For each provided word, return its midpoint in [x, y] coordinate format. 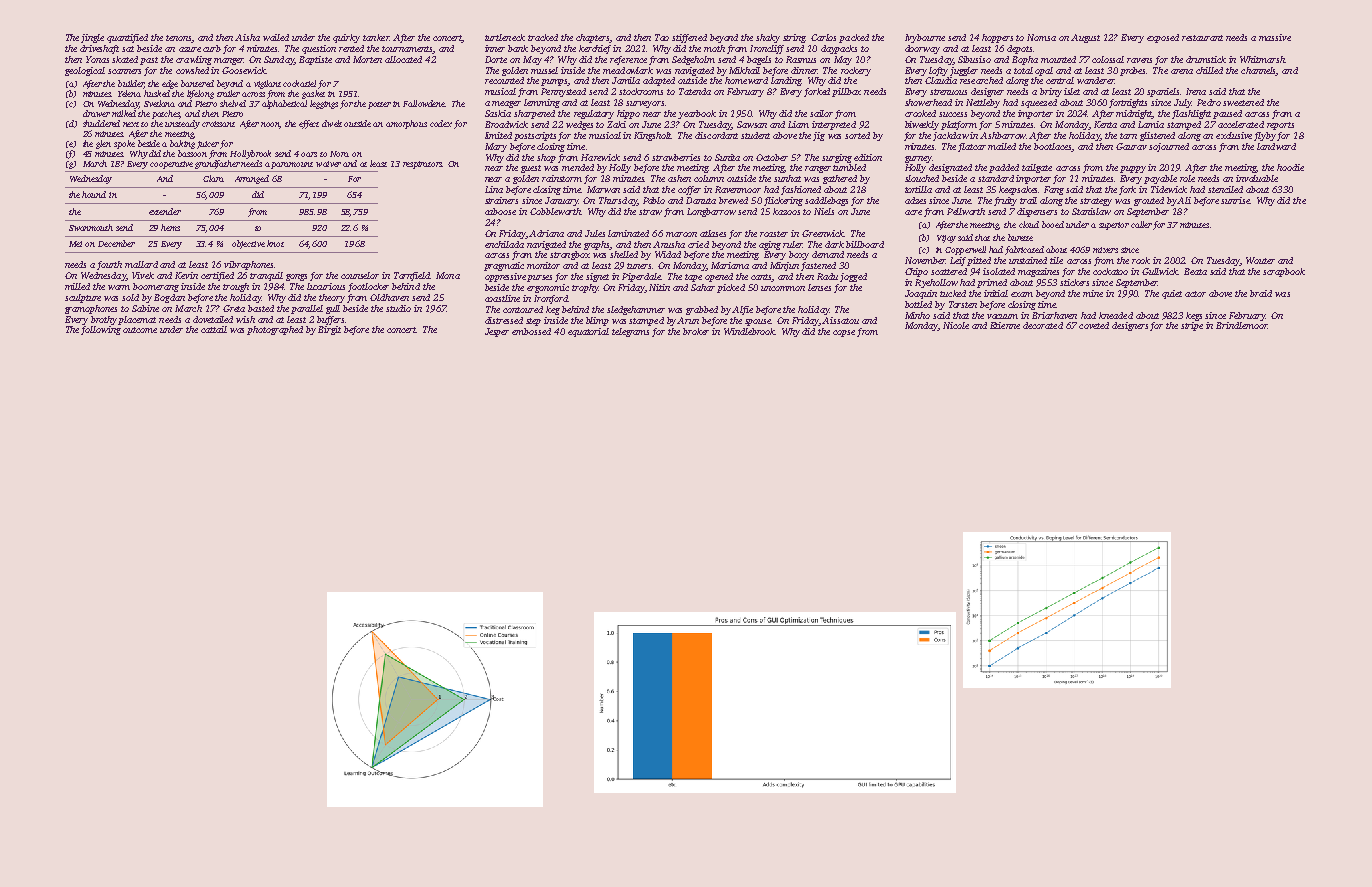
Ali [1184, 200]
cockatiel [299, 83]
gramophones [91, 309]
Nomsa [1041, 37]
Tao [662, 37]
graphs [597, 245]
